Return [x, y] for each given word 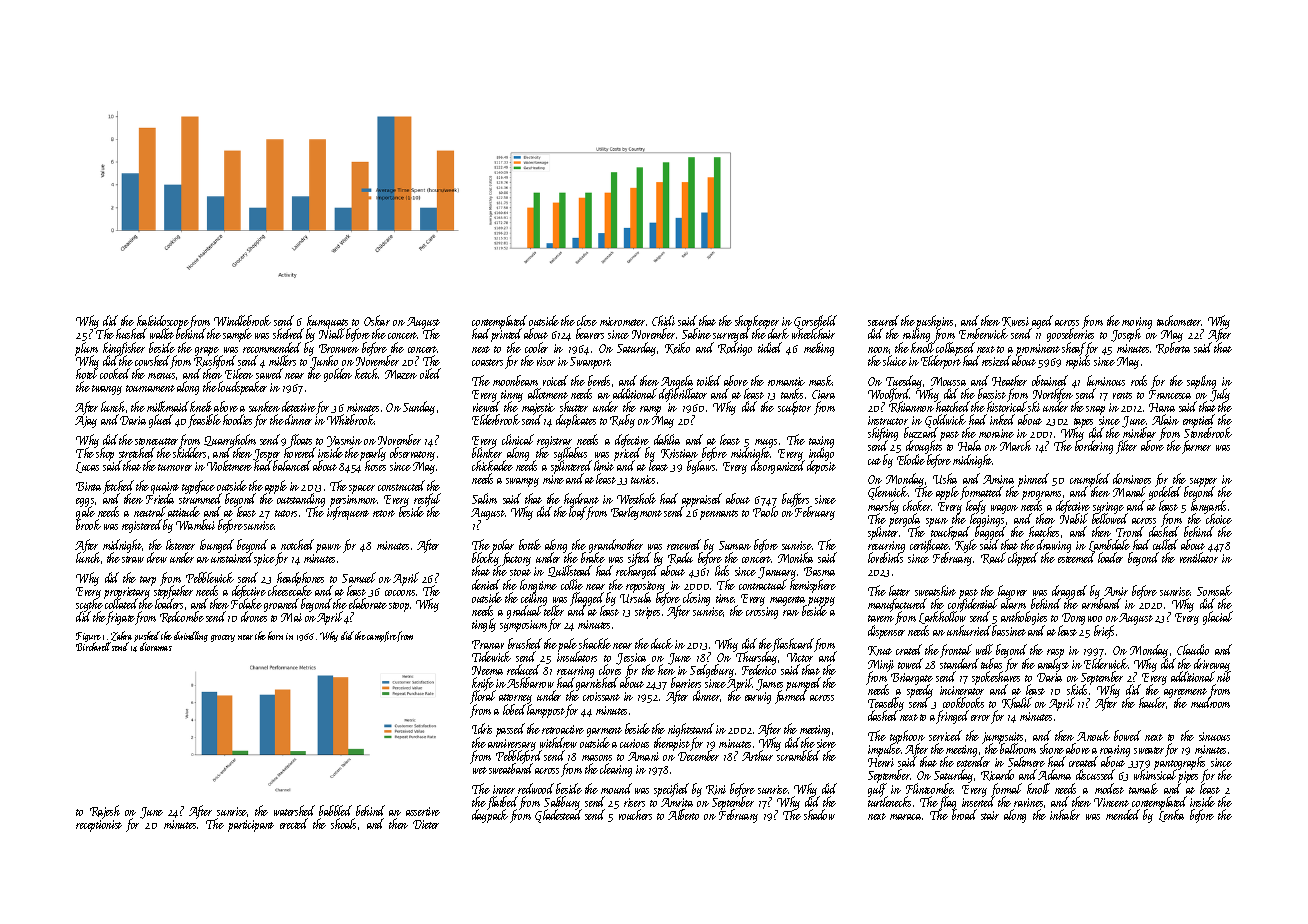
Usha [945, 478]
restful [427, 500]
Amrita [677, 802]
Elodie [911, 460]
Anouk [1093, 735]
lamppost [546, 711]
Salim [484, 498]
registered [142, 526]
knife [483, 684]
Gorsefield [815, 322]
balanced [291, 466]
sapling [1201, 382]
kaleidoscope [163, 322]
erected [294, 823]
